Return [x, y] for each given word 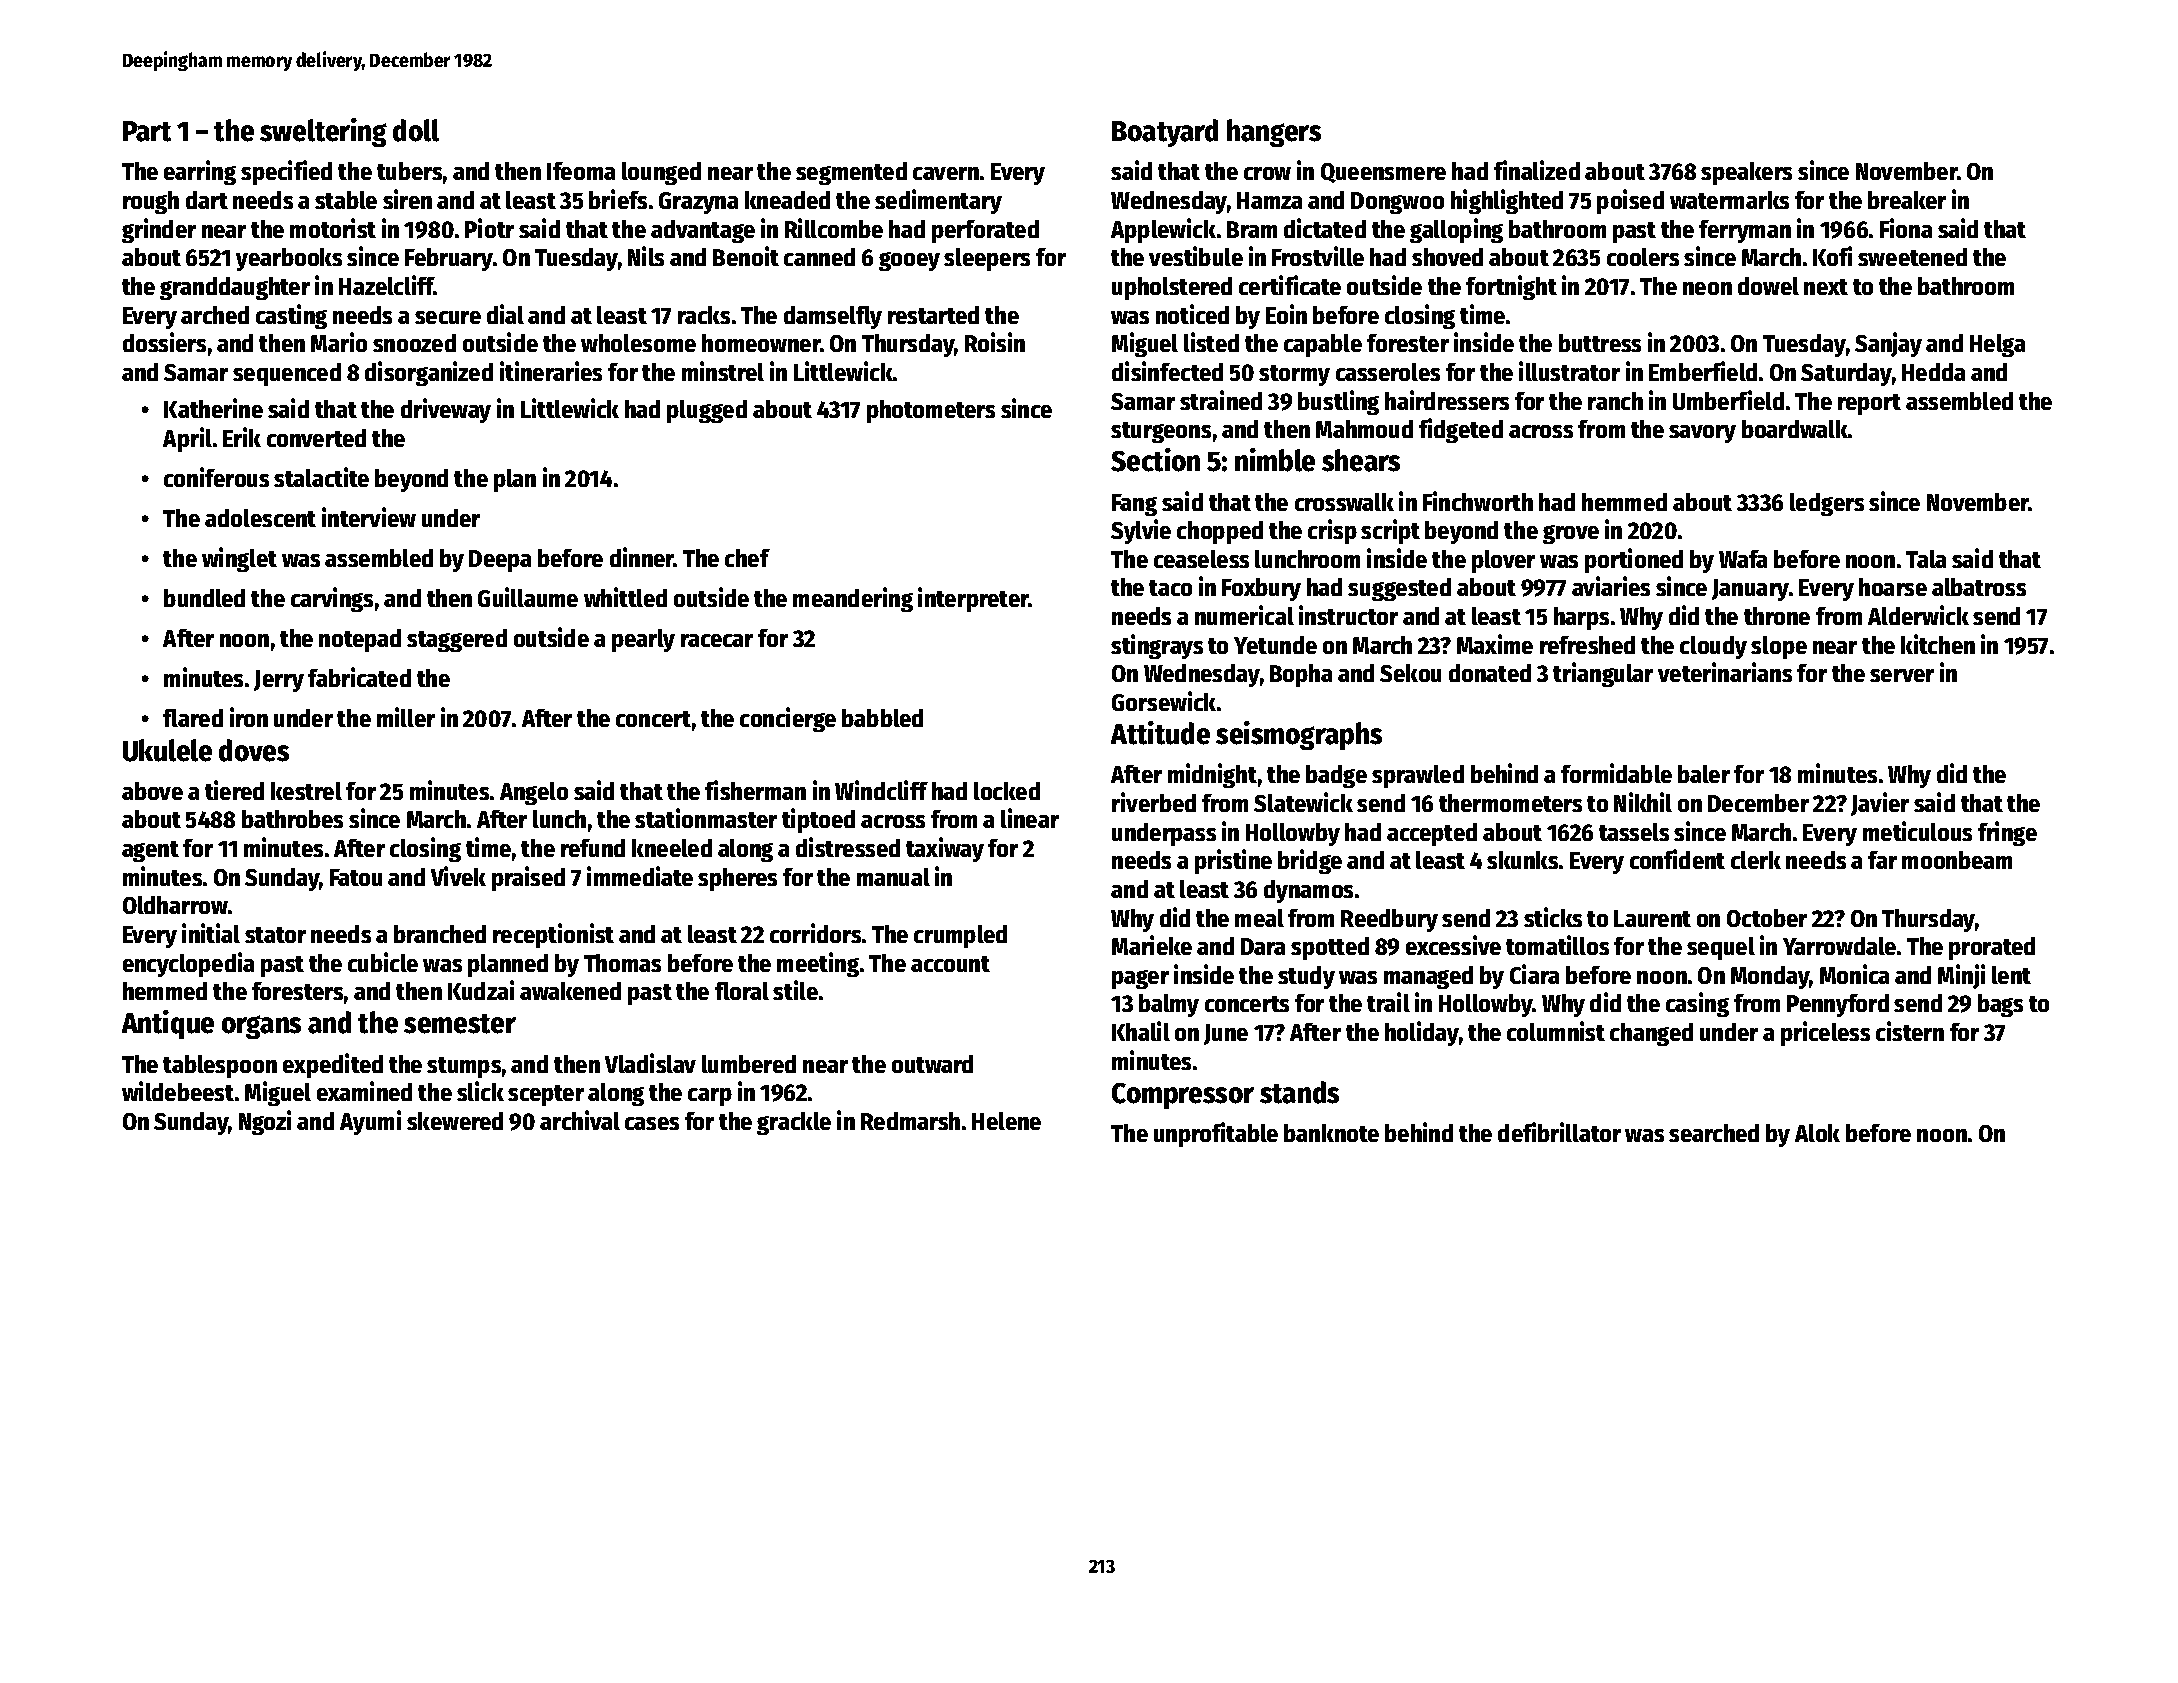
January [1750, 590]
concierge [788, 719]
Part [147, 131]
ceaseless [1201, 559]
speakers [1746, 173]
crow [1267, 173]
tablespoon [220, 1066]
